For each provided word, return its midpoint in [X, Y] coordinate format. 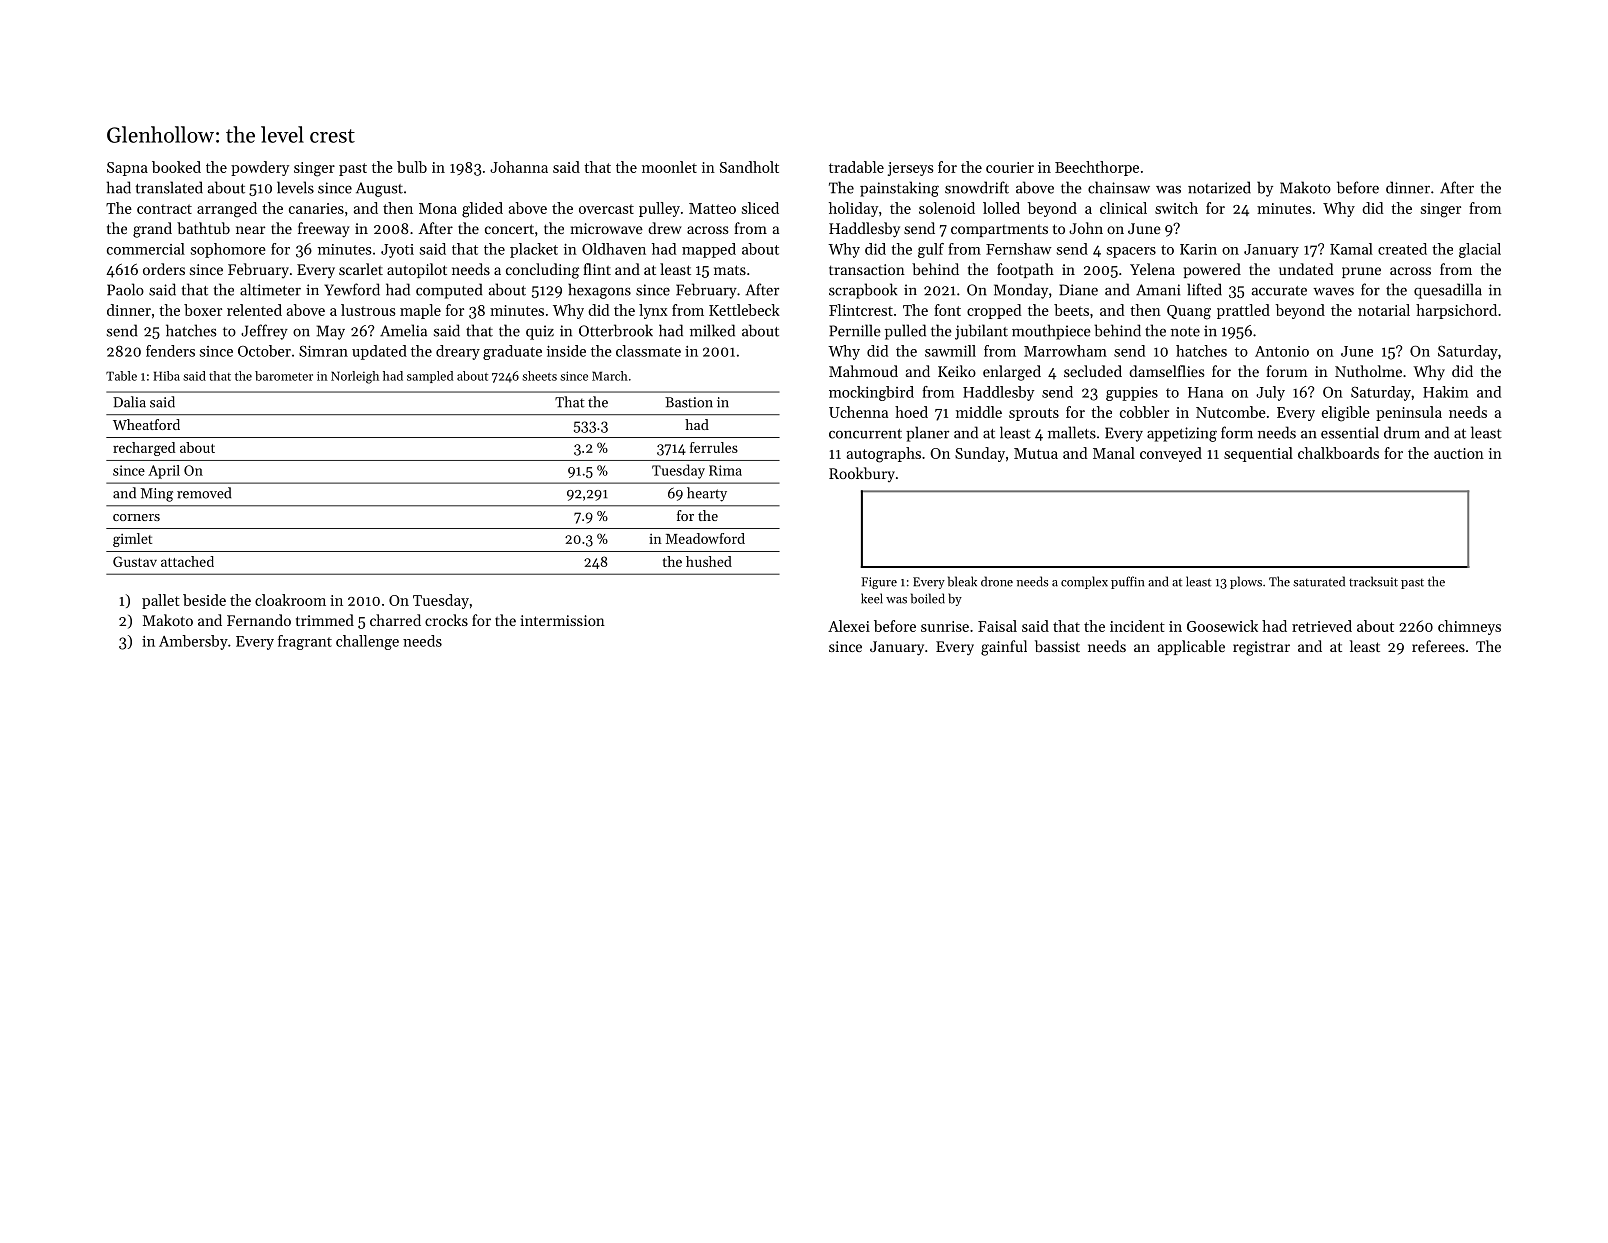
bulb [412, 167]
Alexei [849, 626]
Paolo [125, 289]
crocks [446, 620]
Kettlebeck [744, 310]
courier [1010, 167]
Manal [1114, 453]
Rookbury [862, 474]
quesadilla [1448, 291]
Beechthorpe [1097, 168]
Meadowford [705, 538]
